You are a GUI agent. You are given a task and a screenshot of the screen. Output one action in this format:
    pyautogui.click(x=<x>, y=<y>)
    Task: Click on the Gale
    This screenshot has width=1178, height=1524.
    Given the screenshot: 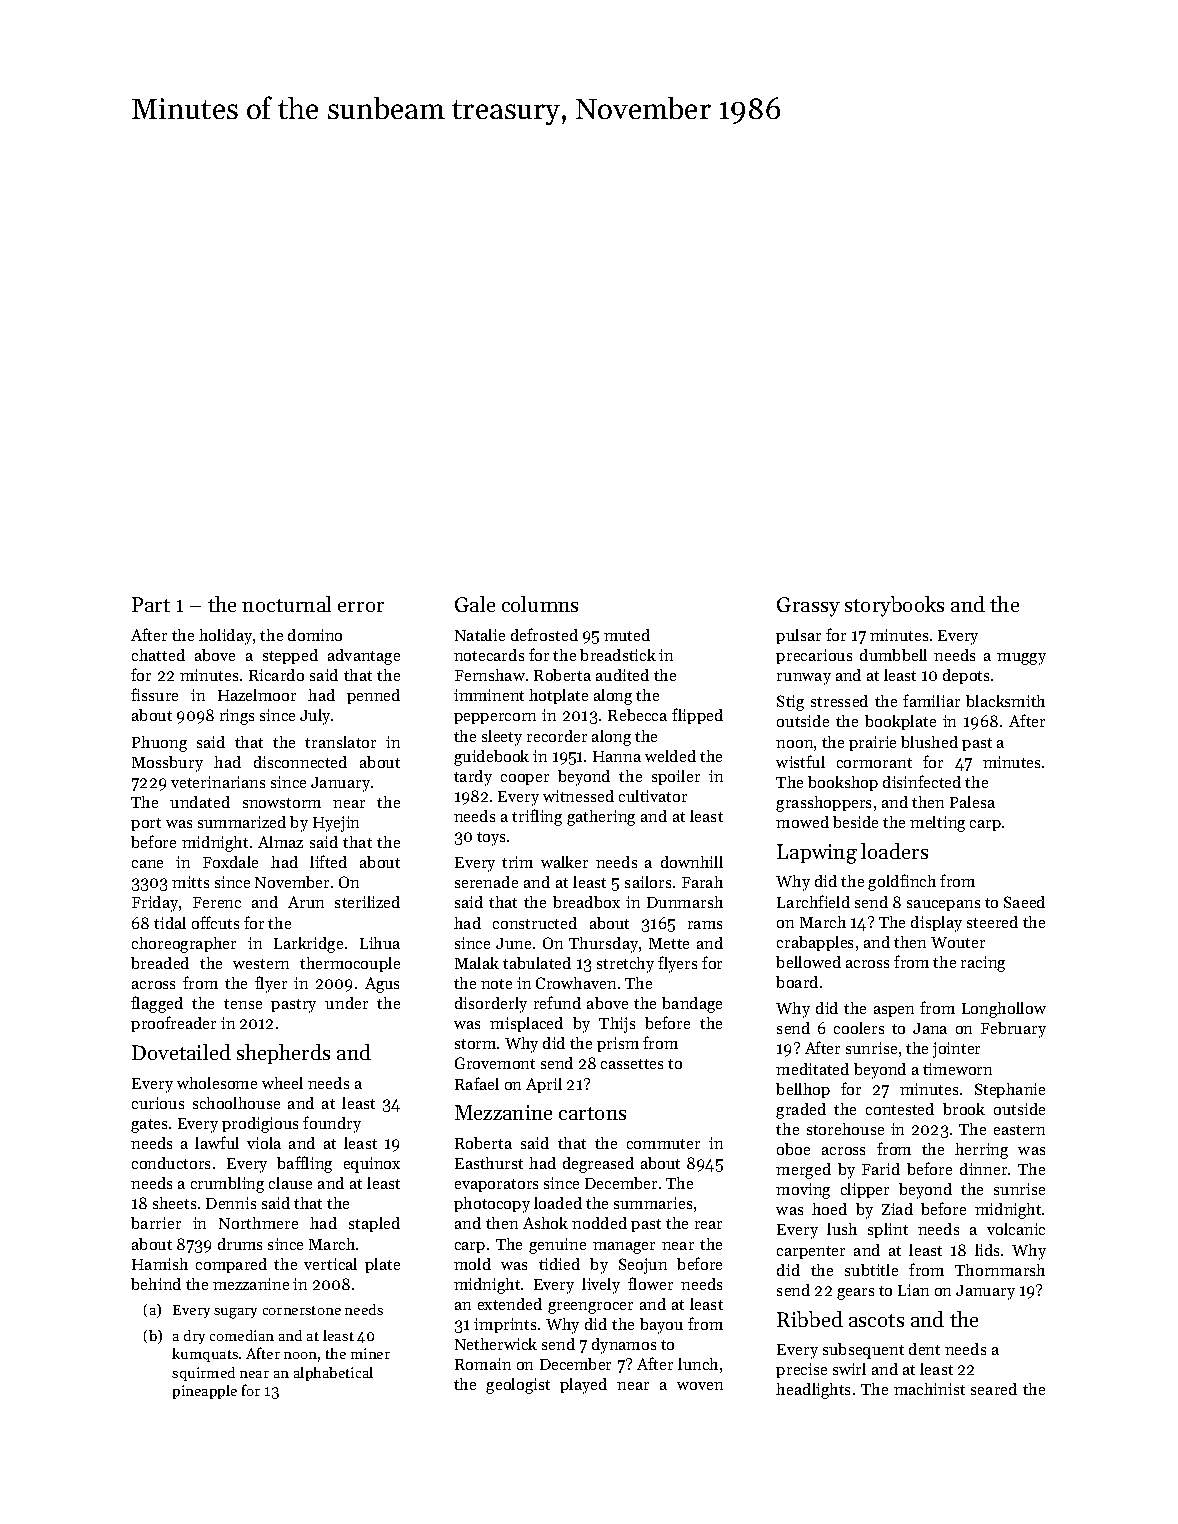 What is the action you would take?
    pyautogui.click(x=475, y=604)
